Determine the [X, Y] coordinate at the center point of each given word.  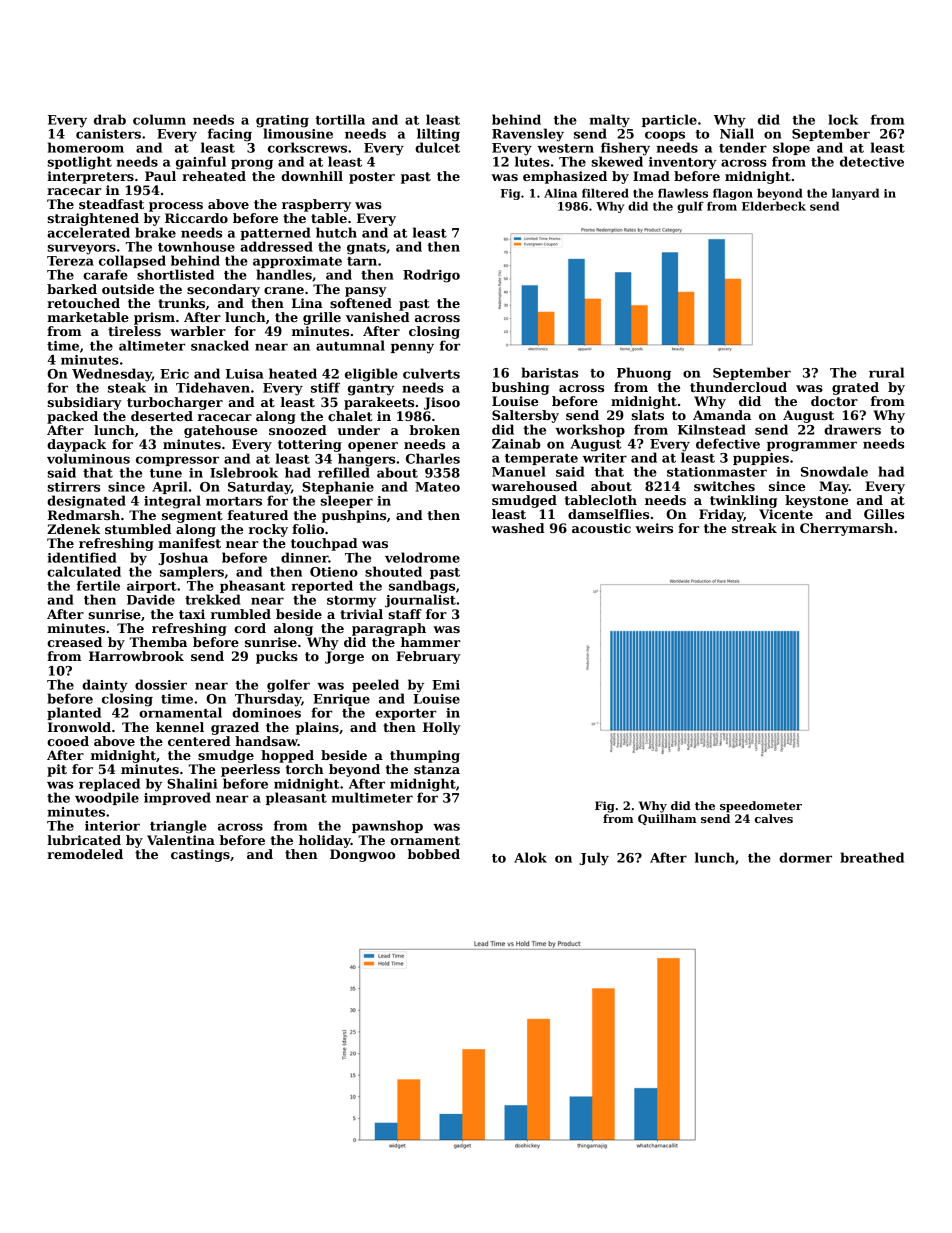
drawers [852, 429]
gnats [366, 249]
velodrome [422, 557]
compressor [177, 461]
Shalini [192, 783]
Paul [160, 176]
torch [305, 769]
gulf [690, 207]
